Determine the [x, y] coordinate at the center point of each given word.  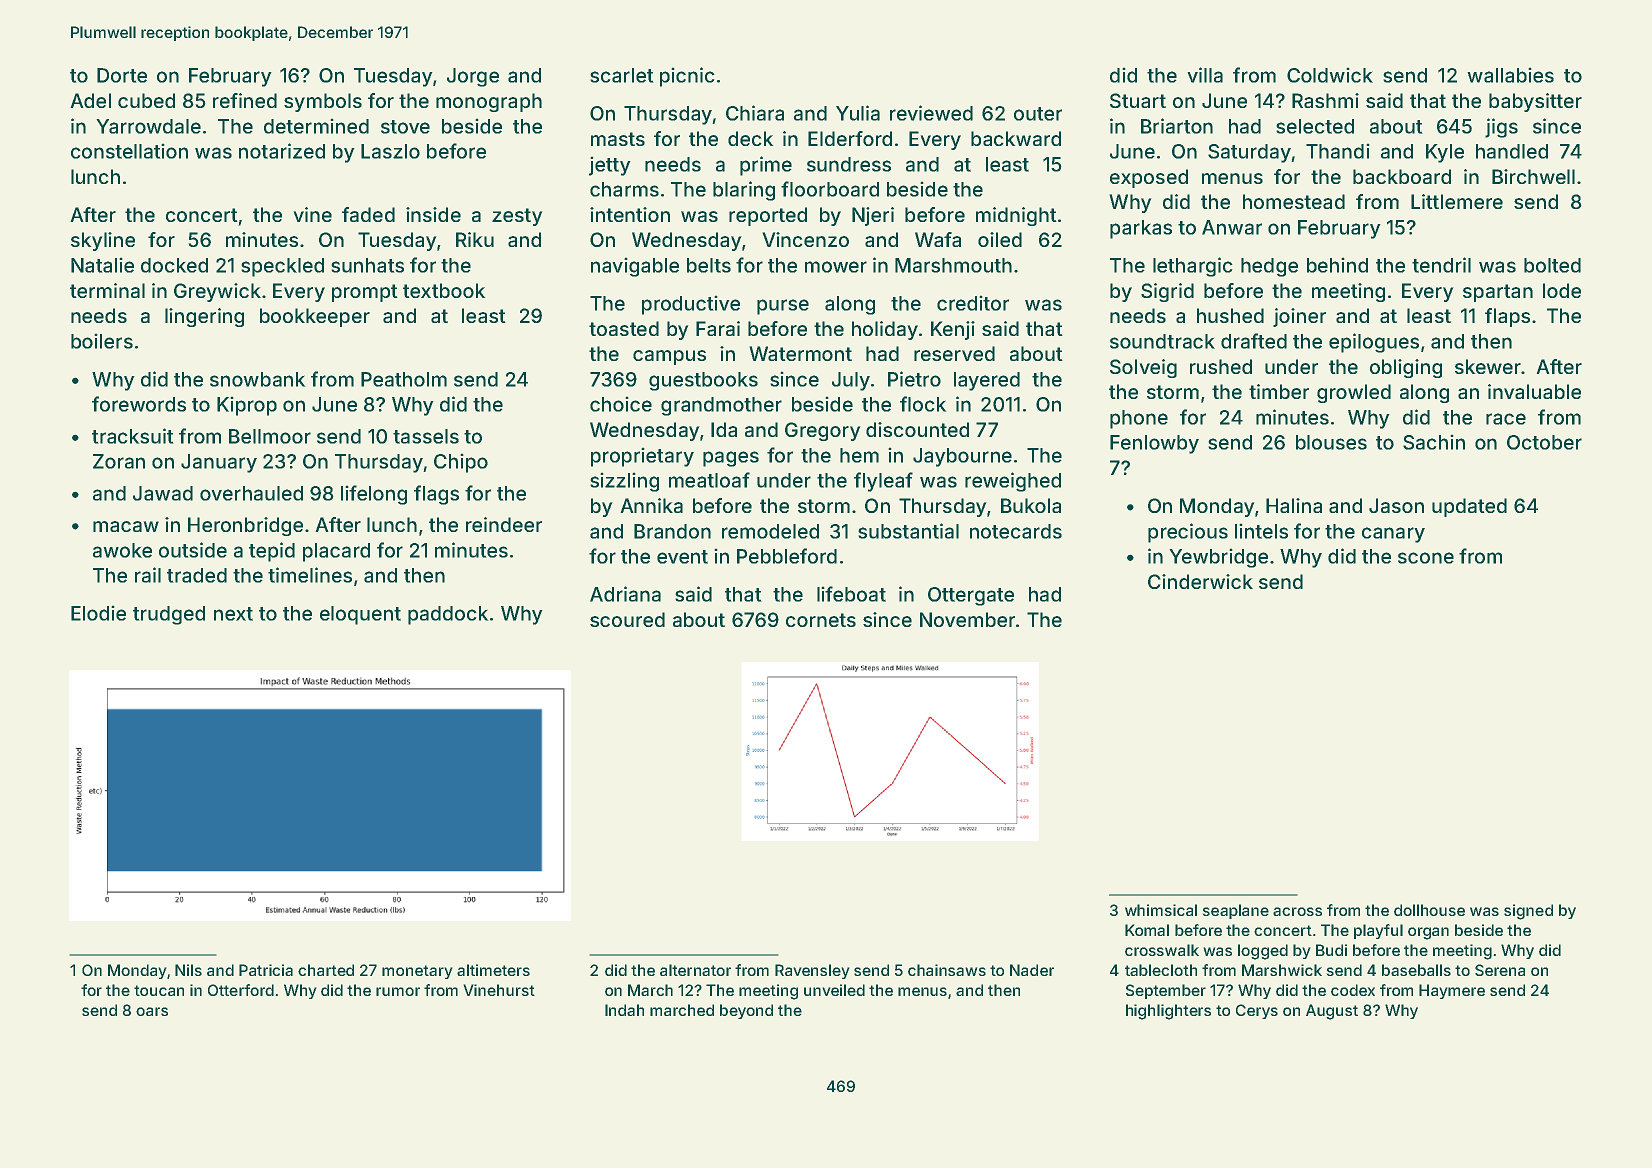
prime [766, 166]
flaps [1507, 317]
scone [1426, 558]
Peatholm [404, 379]
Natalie [102, 265]
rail [148, 575]
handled [1512, 151]
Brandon [672, 531]
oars [152, 1011]
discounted [917, 429]
